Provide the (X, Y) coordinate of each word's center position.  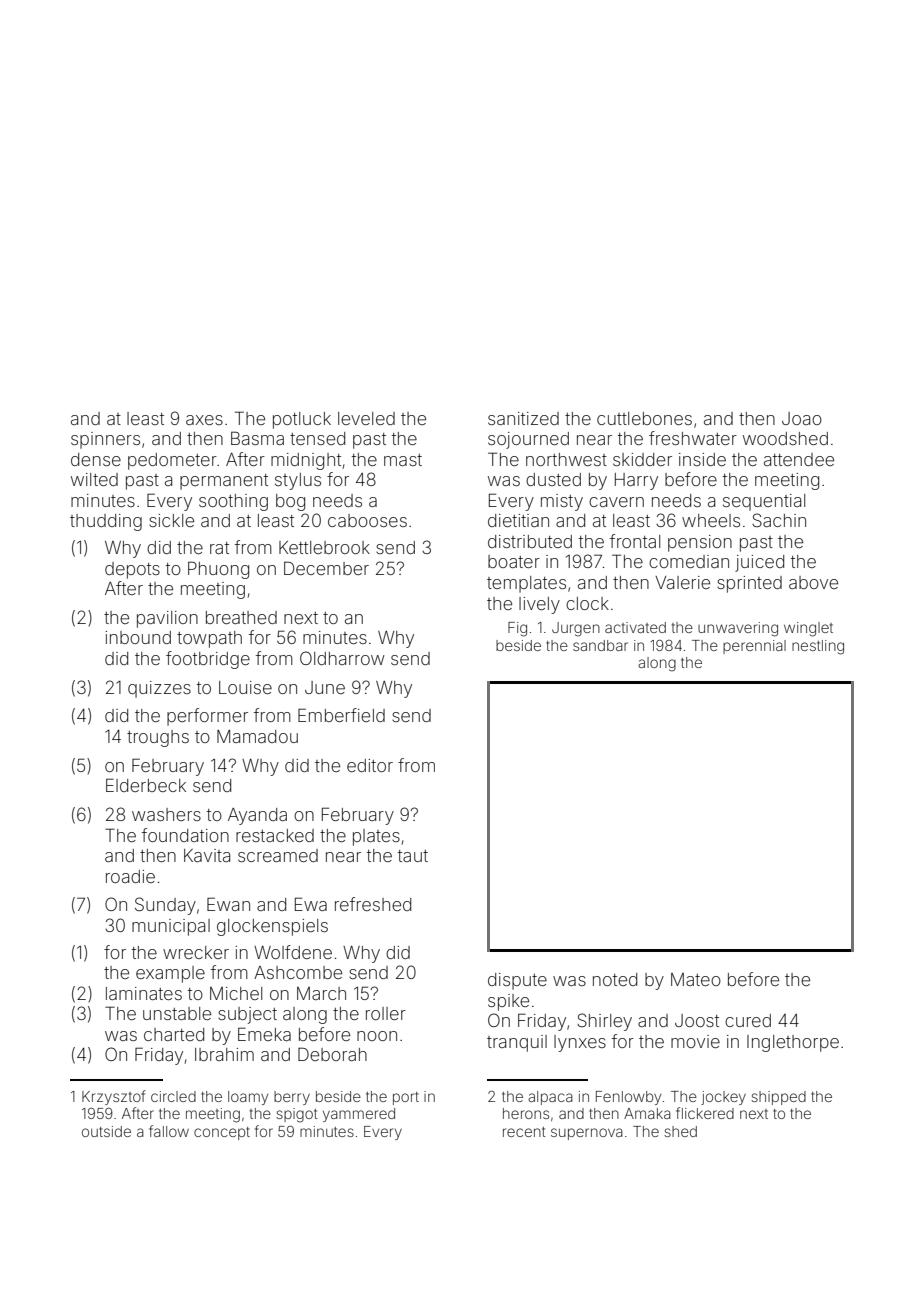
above (813, 582)
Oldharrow (342, 658)
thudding (106, 522)
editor (370, 765)
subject (247, 1015)
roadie (130, 876)
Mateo (696, 979)
